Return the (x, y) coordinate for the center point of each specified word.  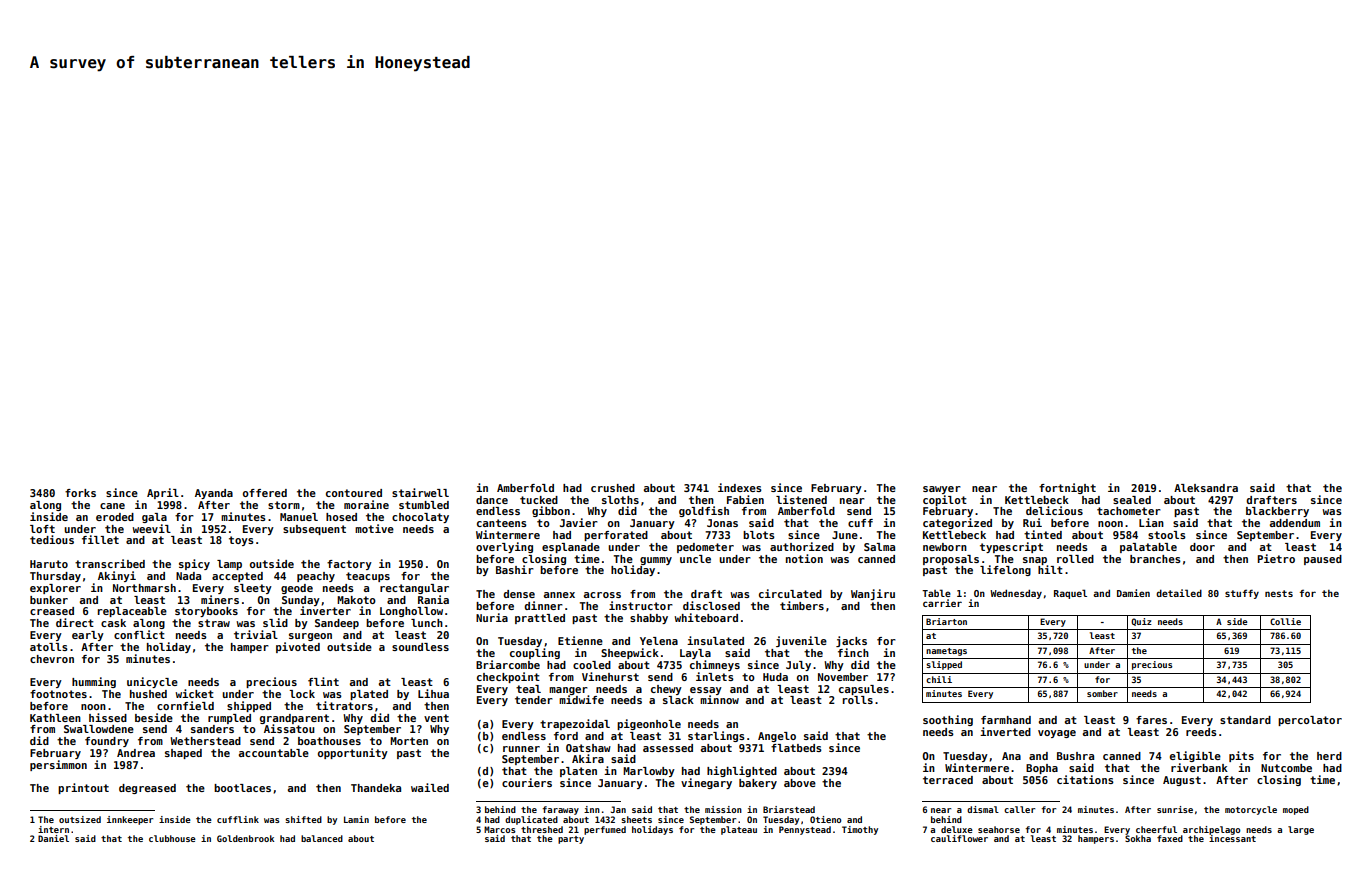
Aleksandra (1206, 488)
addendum (1295, 523)
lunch (427, 623)
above (800, 783)
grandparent (294, 719)
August (1182, 781)
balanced (322, 838)
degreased (147, 789)
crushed (613, 488)
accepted (237, 577)
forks (80, 493)
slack (678, 700)
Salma (879, 547)
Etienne (580, 640)
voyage (1057, 734)
